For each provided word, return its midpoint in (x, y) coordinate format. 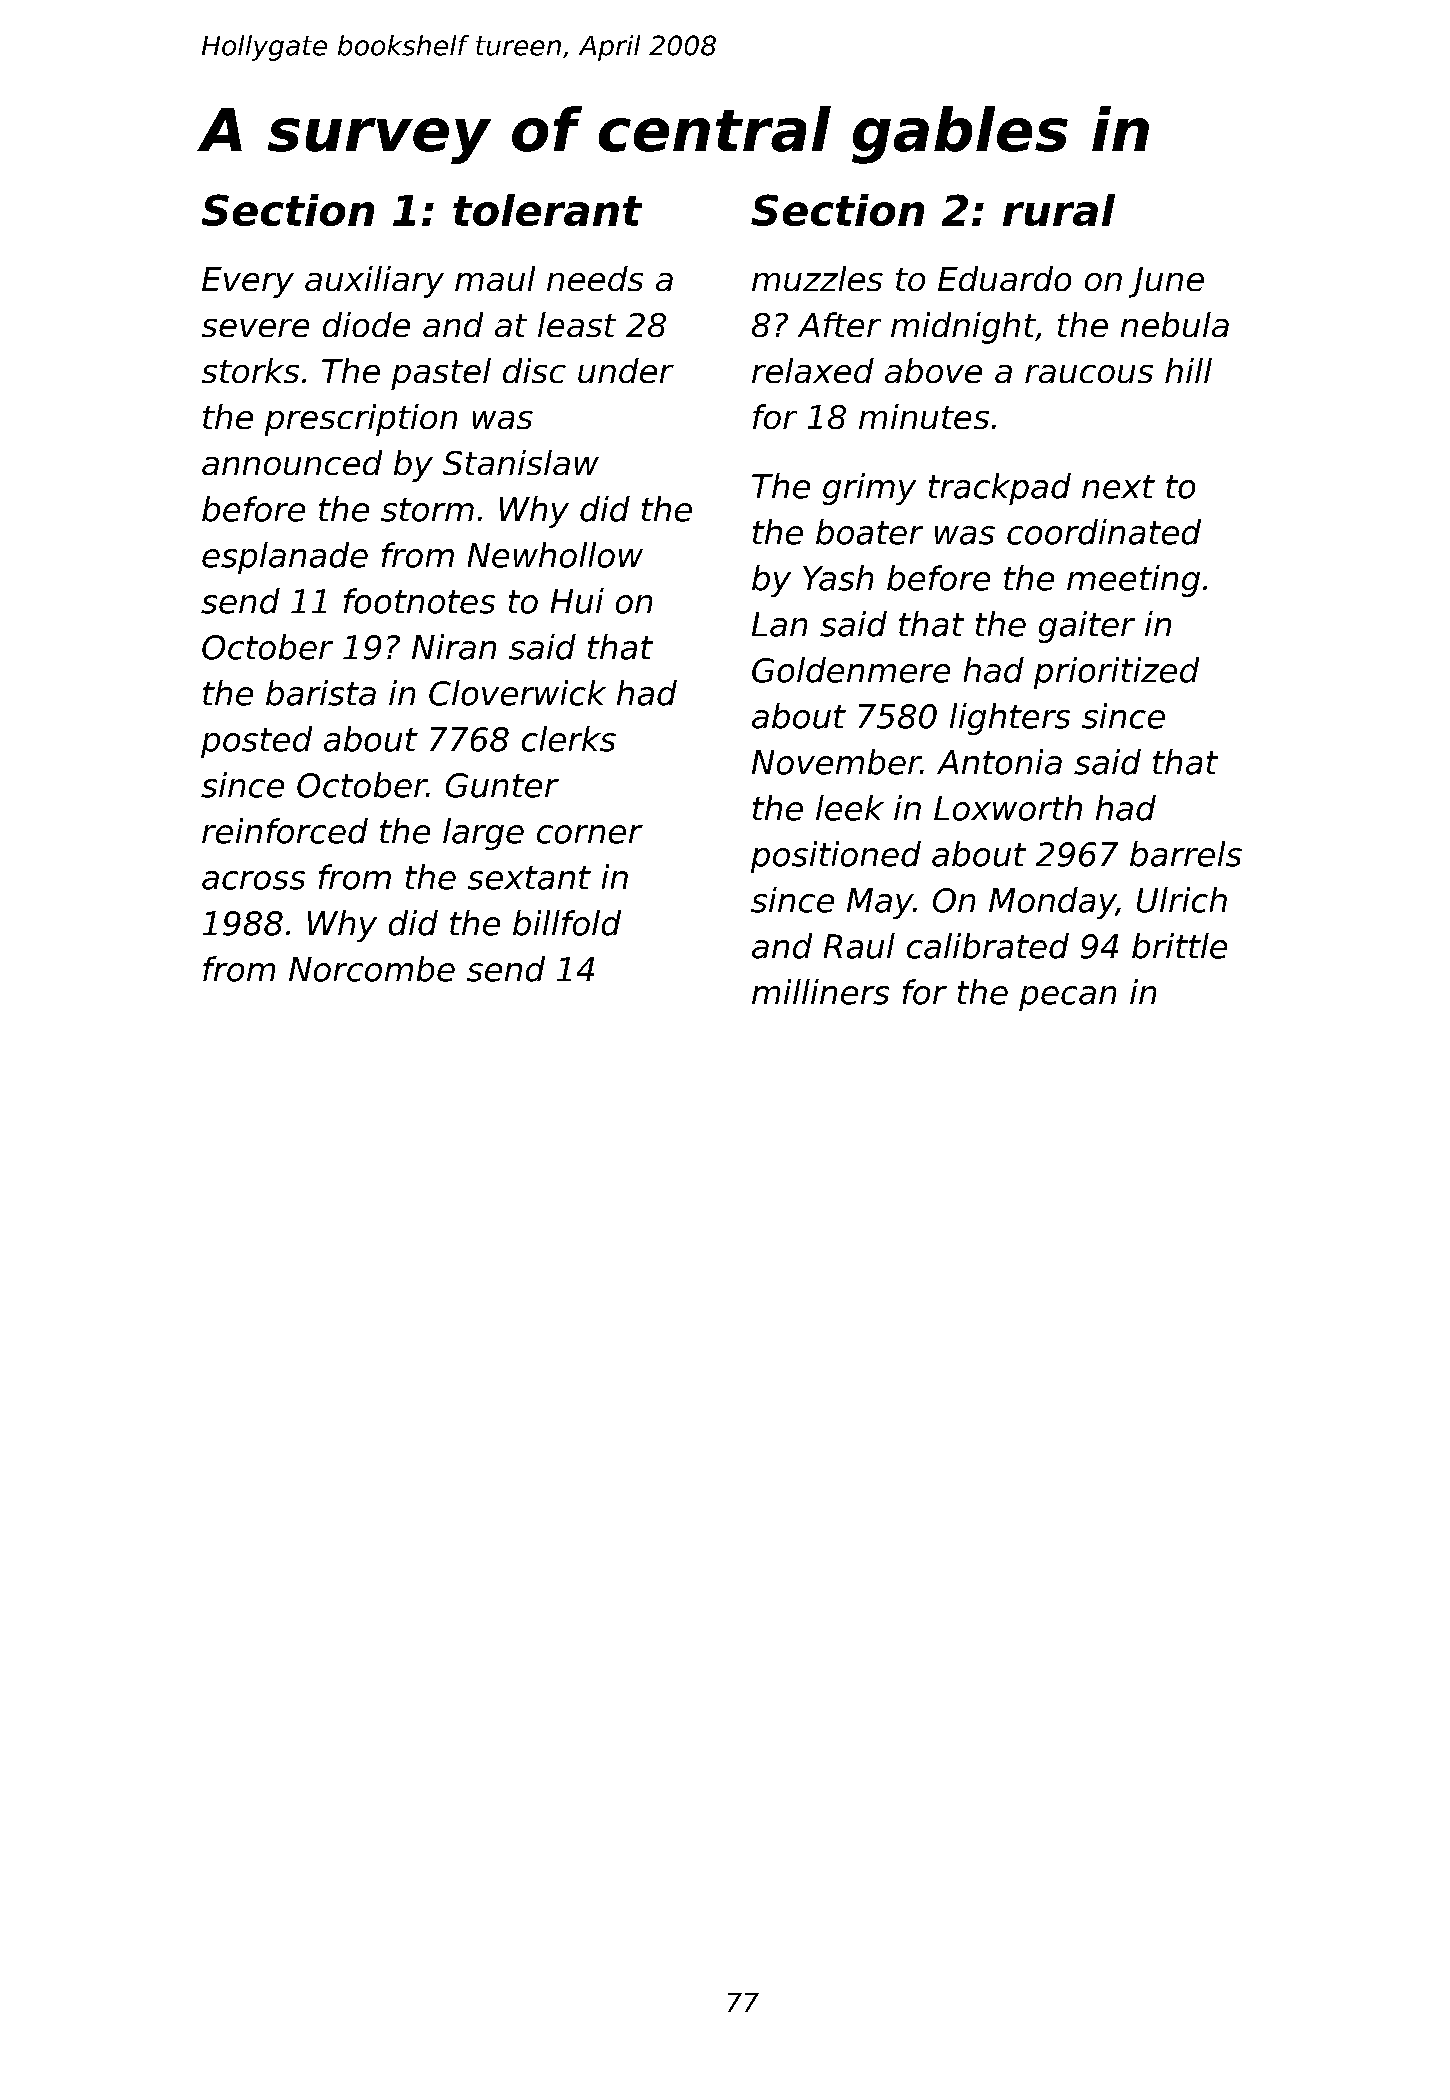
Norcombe (372, 969)
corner (590, 834)
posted (256, 742)
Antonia (999, 762)
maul (495, 278)
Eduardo (1004, 278)
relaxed (813, 370)
